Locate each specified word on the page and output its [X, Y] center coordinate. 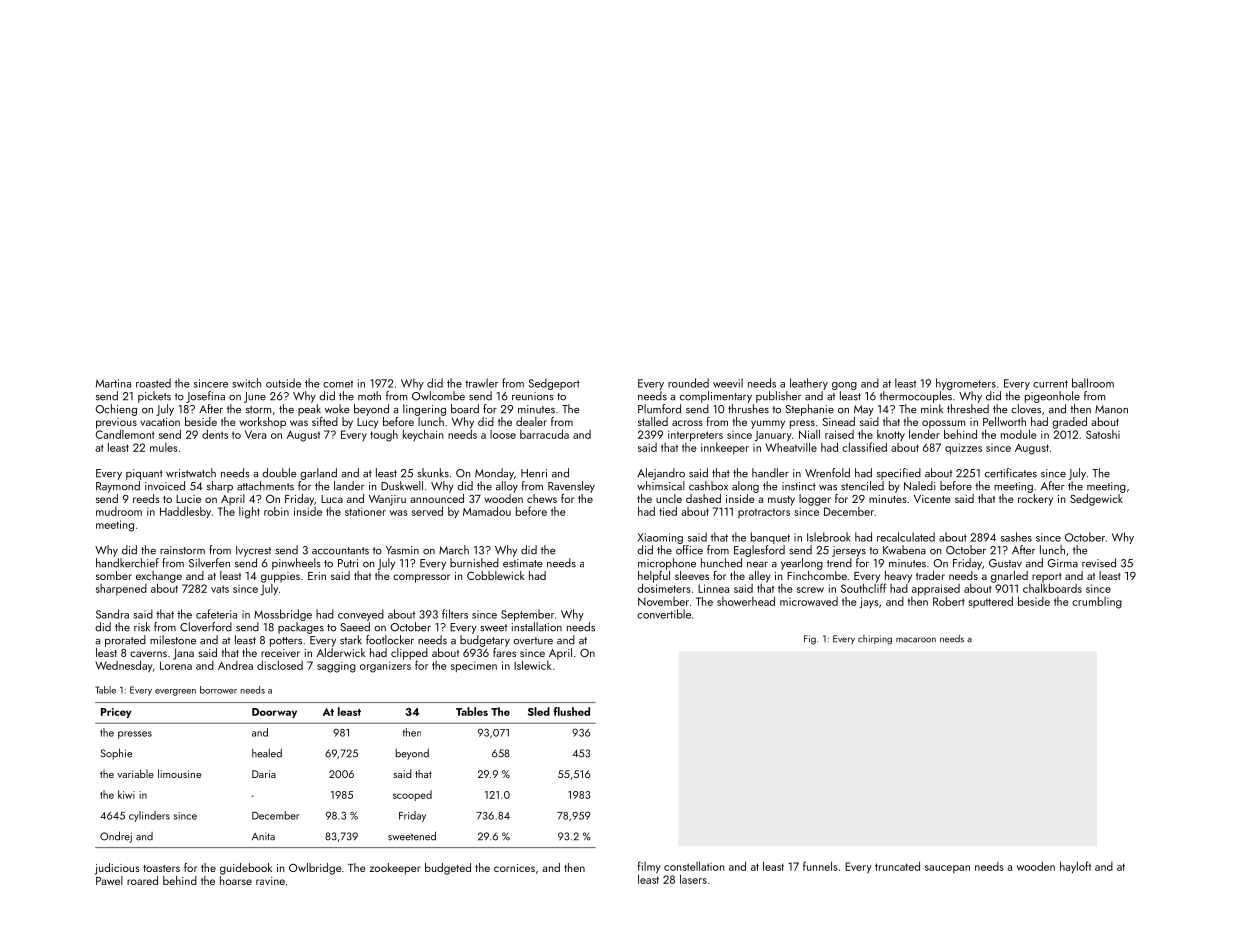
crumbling [1097, 602]
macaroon [916, 640]
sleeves [692, 575]
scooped [412, 795]
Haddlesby [185, 512]
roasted [153, 383]
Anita [263, 837]
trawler [481, 383]
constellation [694, 866]
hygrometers [966, 384]
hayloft [1075, 867]
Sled [539, 711]
